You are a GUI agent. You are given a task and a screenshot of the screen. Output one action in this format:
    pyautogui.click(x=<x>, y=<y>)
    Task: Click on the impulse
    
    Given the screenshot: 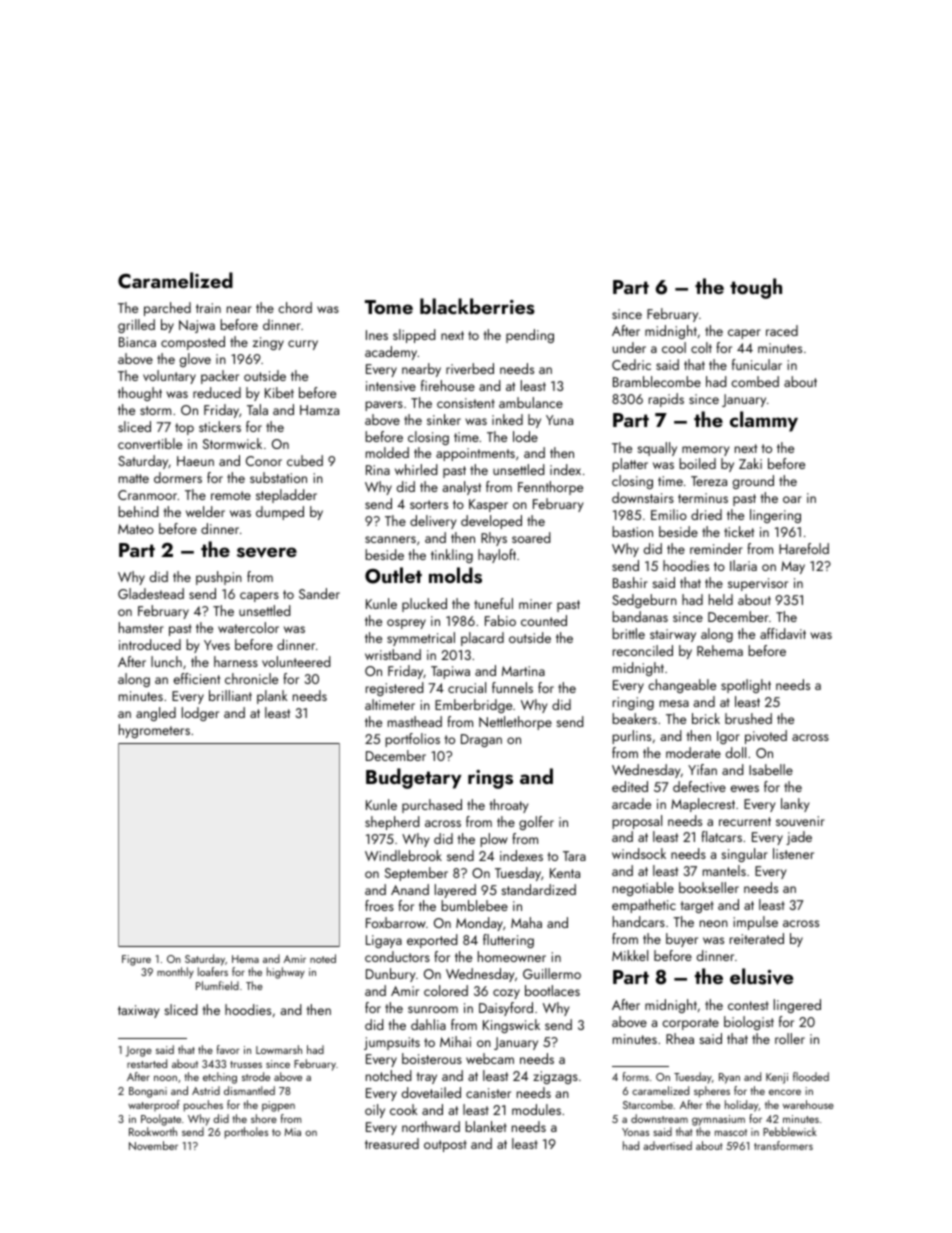 What is the action you would take?
    pyautogui.click(x=756, y=923)
